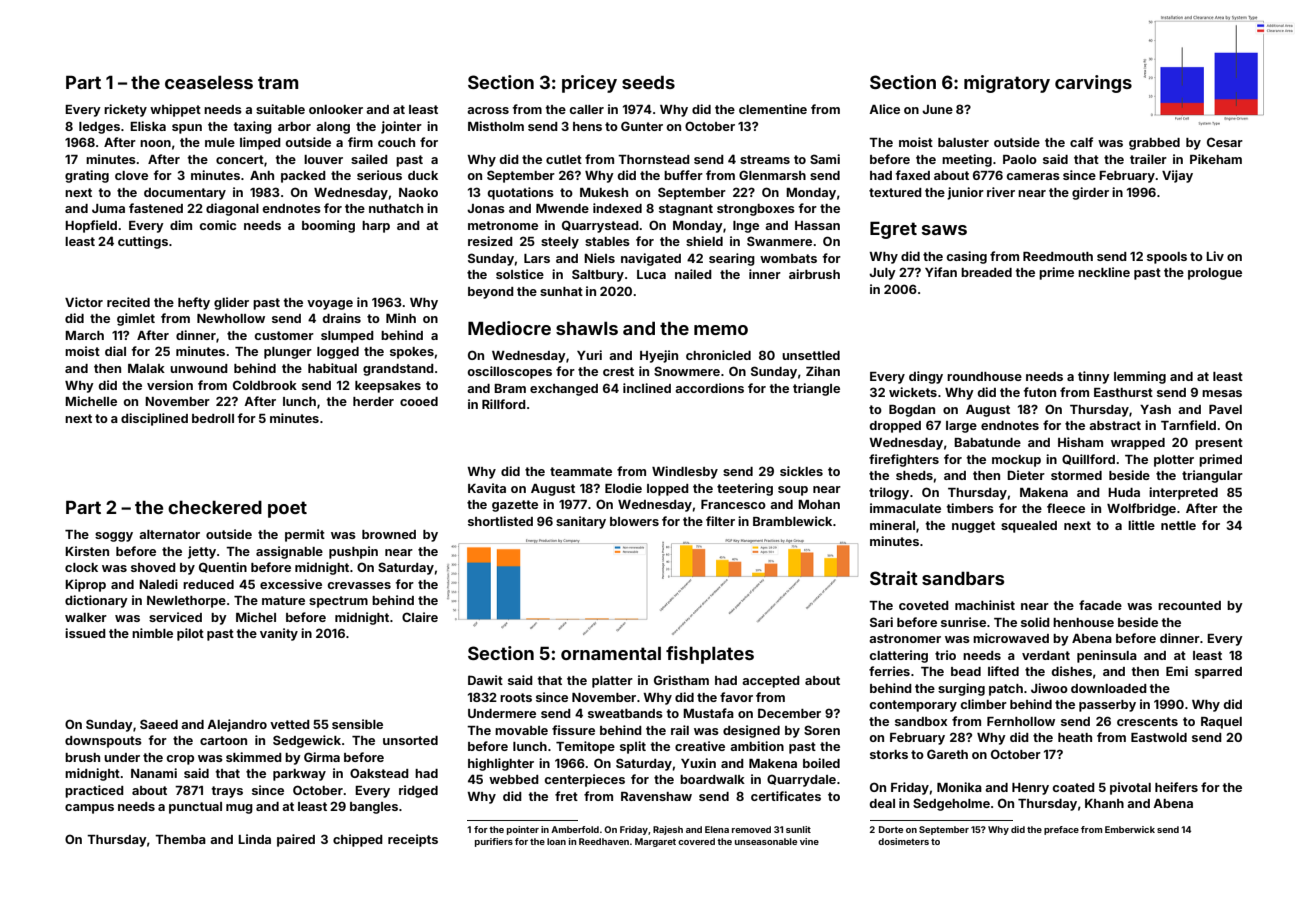 This screenshot has width=1308, height=924. Describe the element at coordinates (180, 839) in the screenshot. I see `Themba` at that location.
